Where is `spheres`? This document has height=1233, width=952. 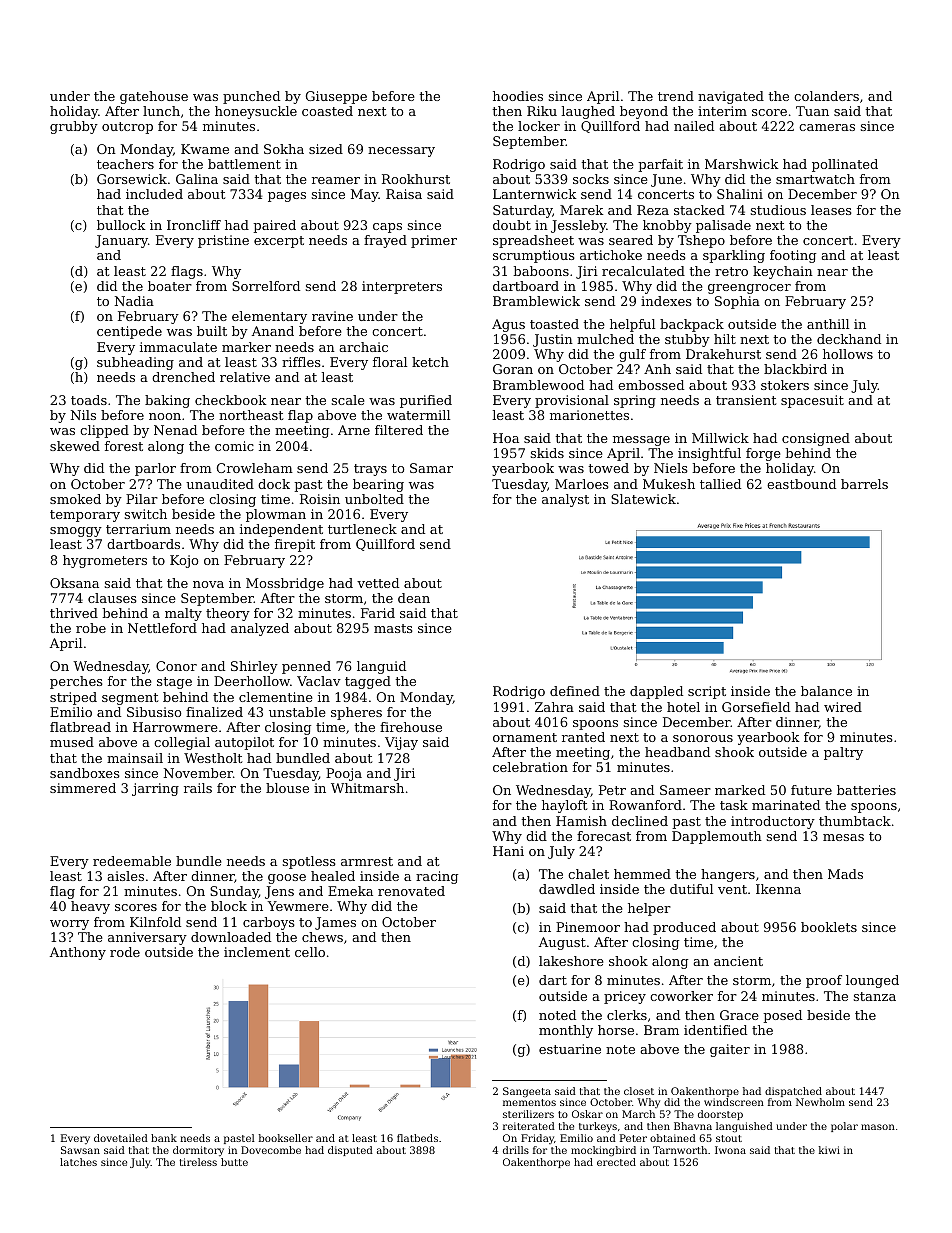
spheres is located at coordinates (356, 713).
